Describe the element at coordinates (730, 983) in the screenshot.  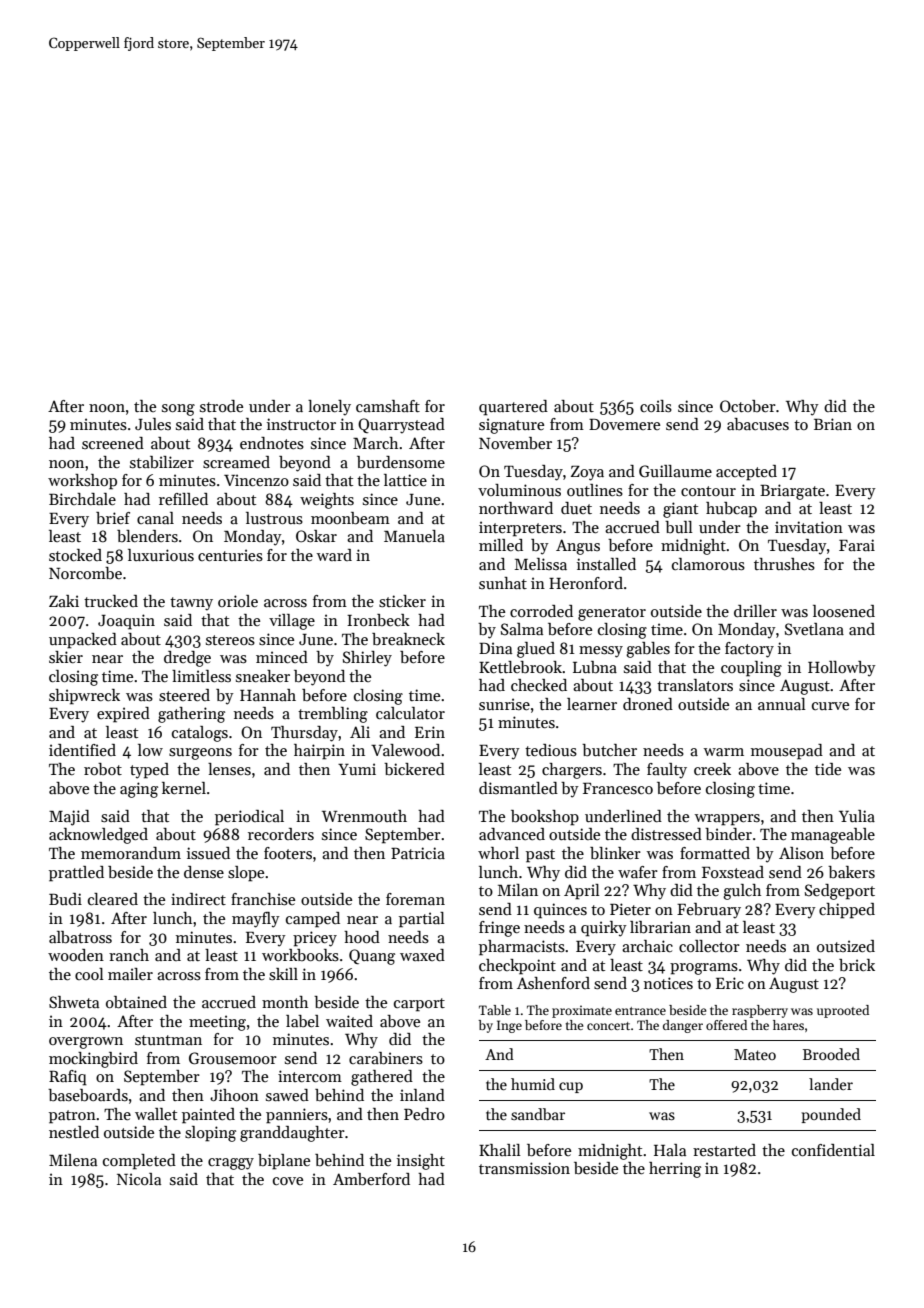
I see `Eric` at that location.
